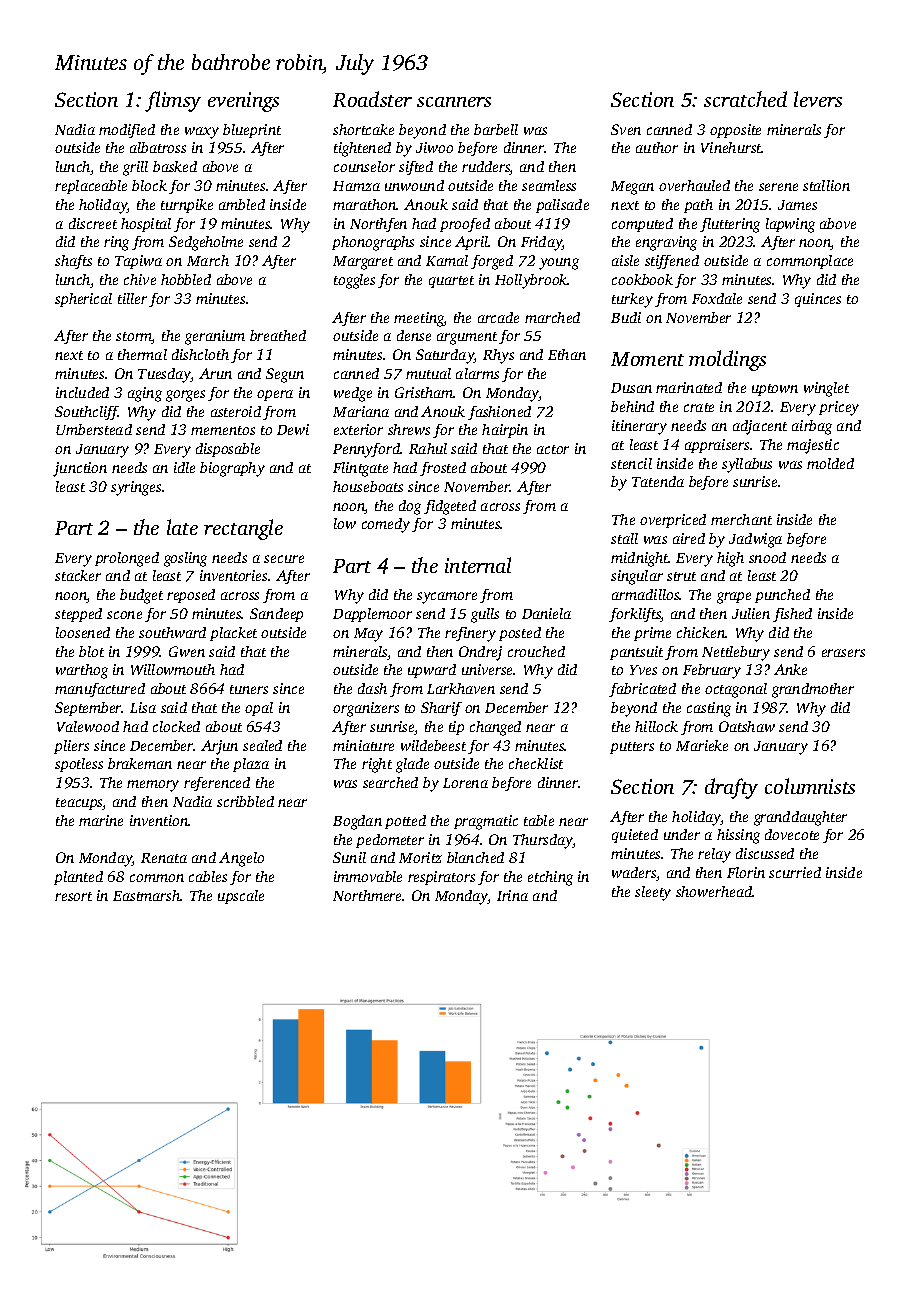 The width and height of the screenshot is (924, 1308). I want to click on syllabus, so click(747, 465).
